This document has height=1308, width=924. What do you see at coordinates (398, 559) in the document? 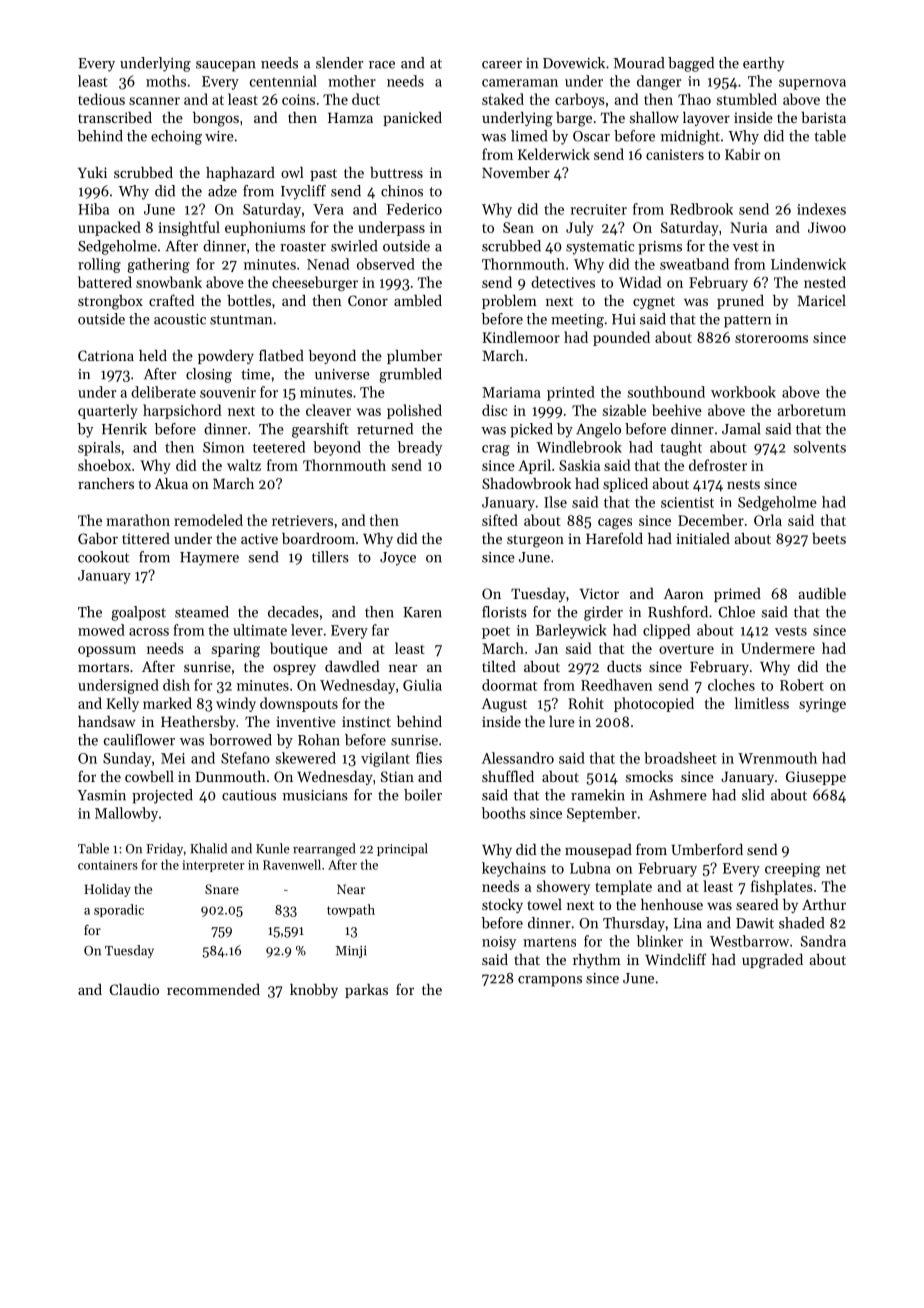
I see `Joyce` at bounding box center [398, 559].
